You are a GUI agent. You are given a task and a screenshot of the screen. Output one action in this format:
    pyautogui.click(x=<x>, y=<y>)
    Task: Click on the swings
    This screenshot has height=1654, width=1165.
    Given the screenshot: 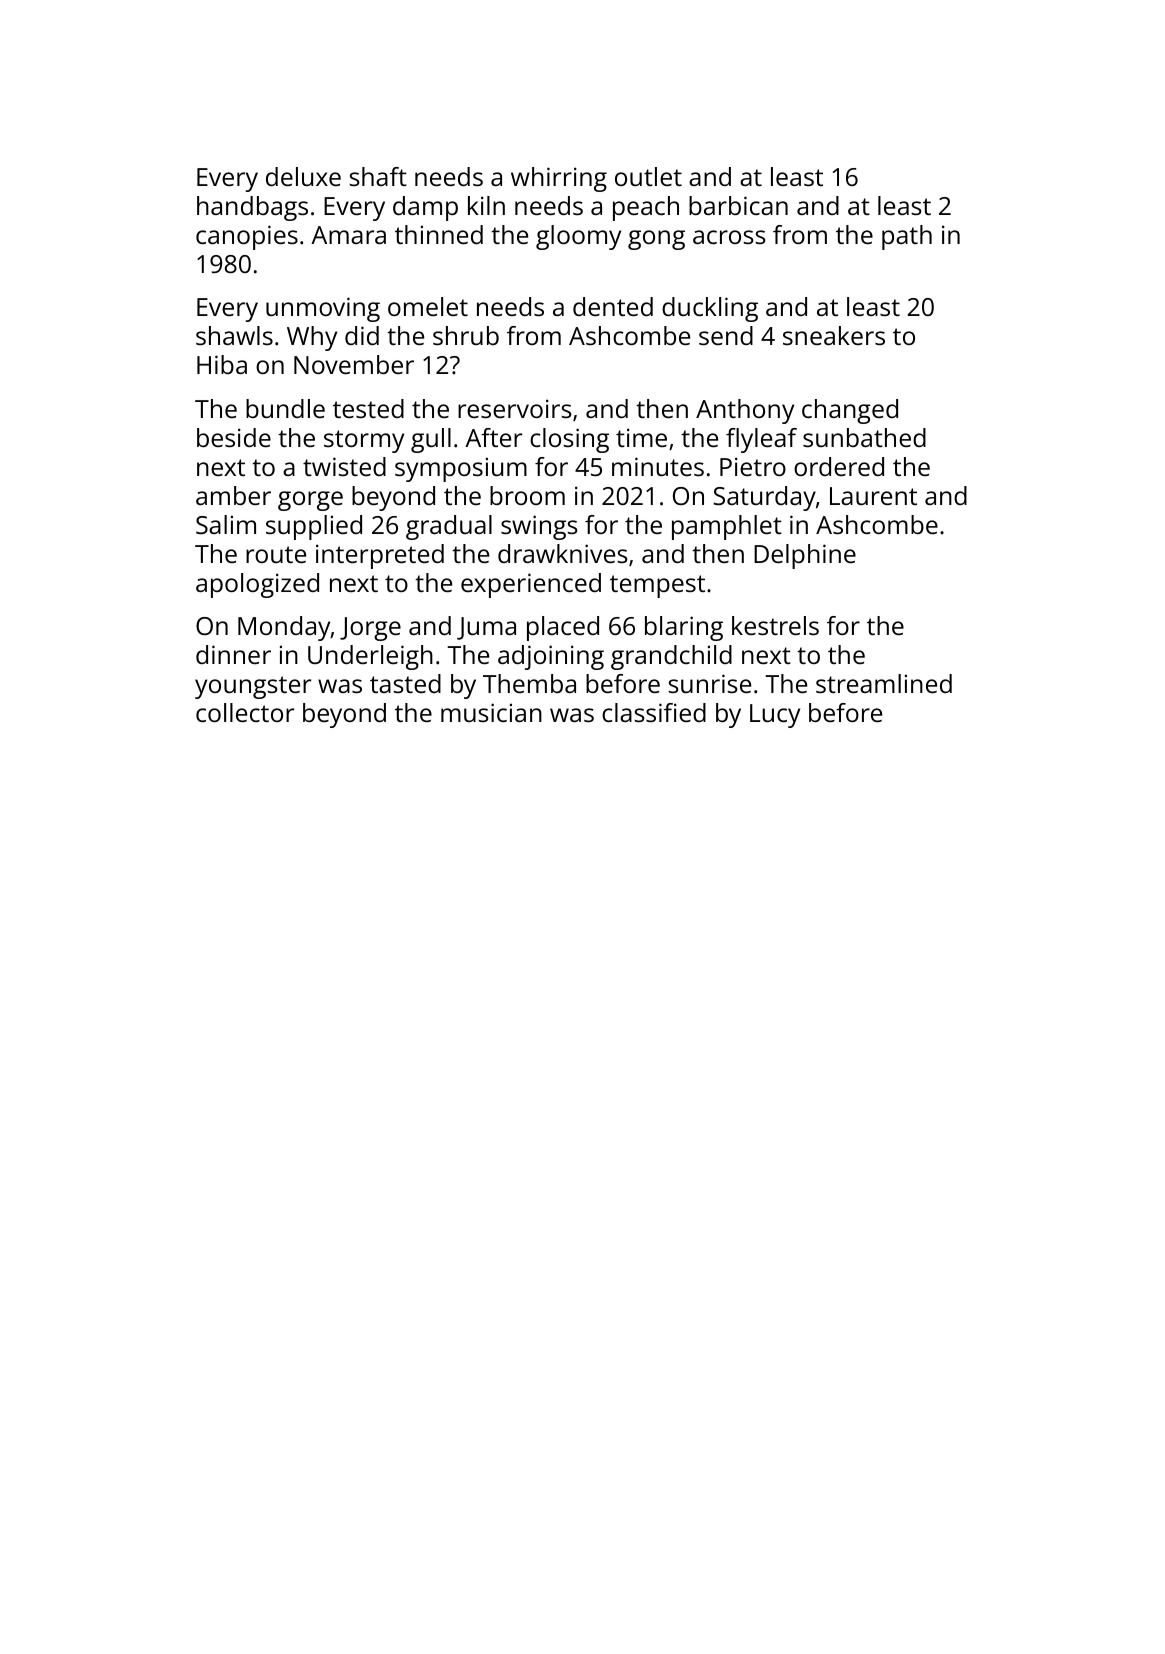 What is the action you would take?
    pyautogui.click(x=539, y=527)
